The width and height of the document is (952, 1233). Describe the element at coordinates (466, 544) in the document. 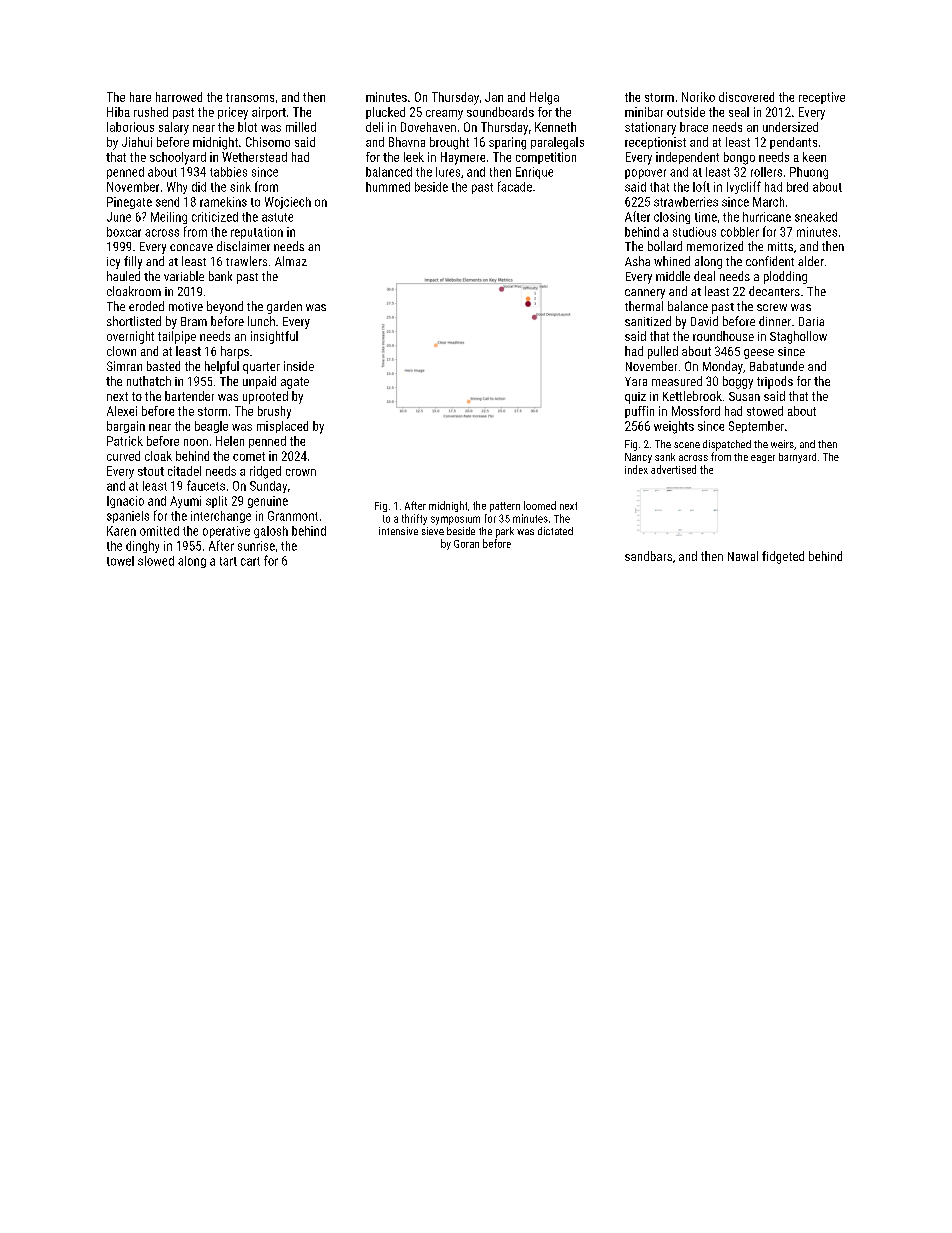

I see `Goran` at that location.
